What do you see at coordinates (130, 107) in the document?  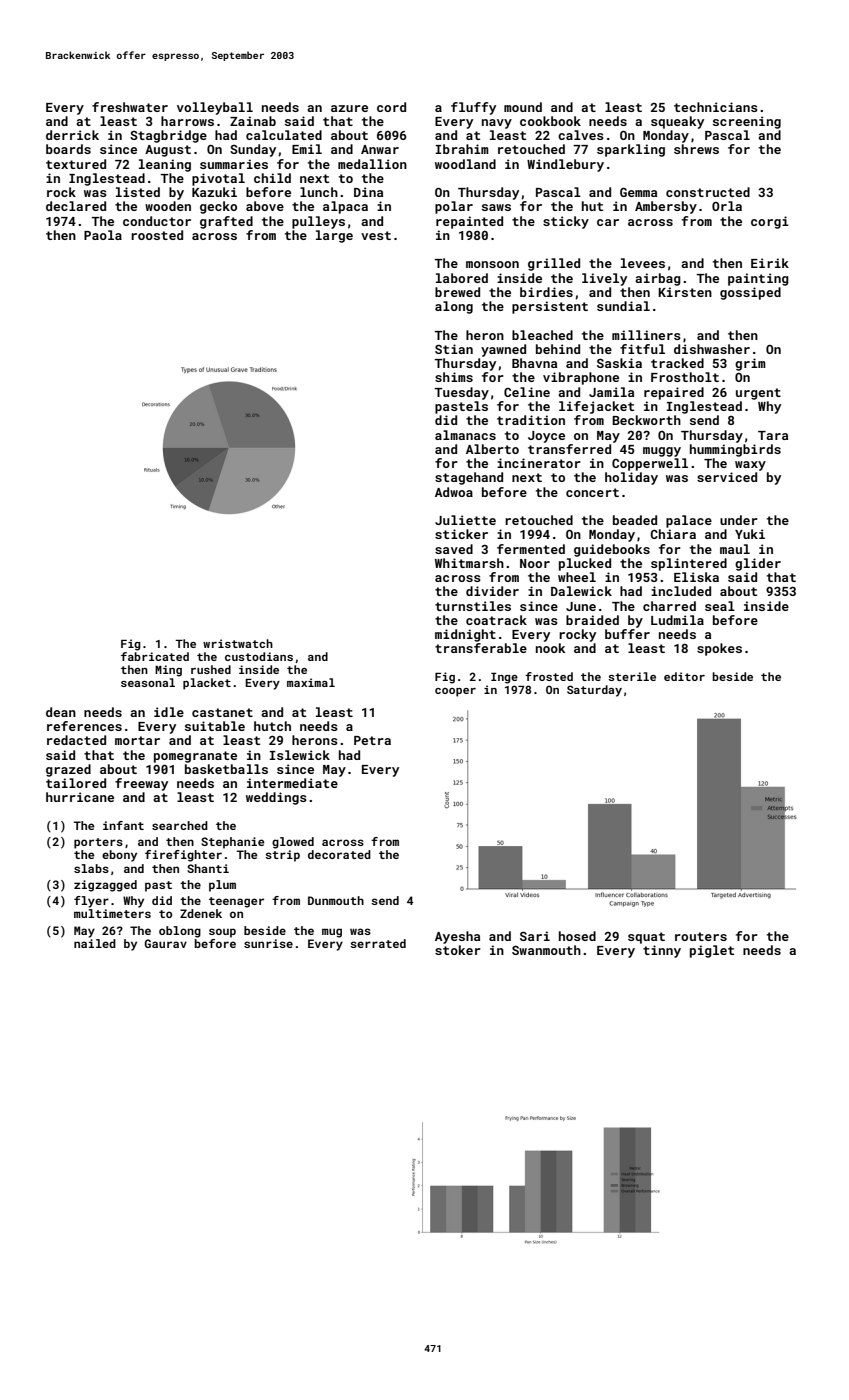 I see `freshwater` at bounding box center [130, 107].
